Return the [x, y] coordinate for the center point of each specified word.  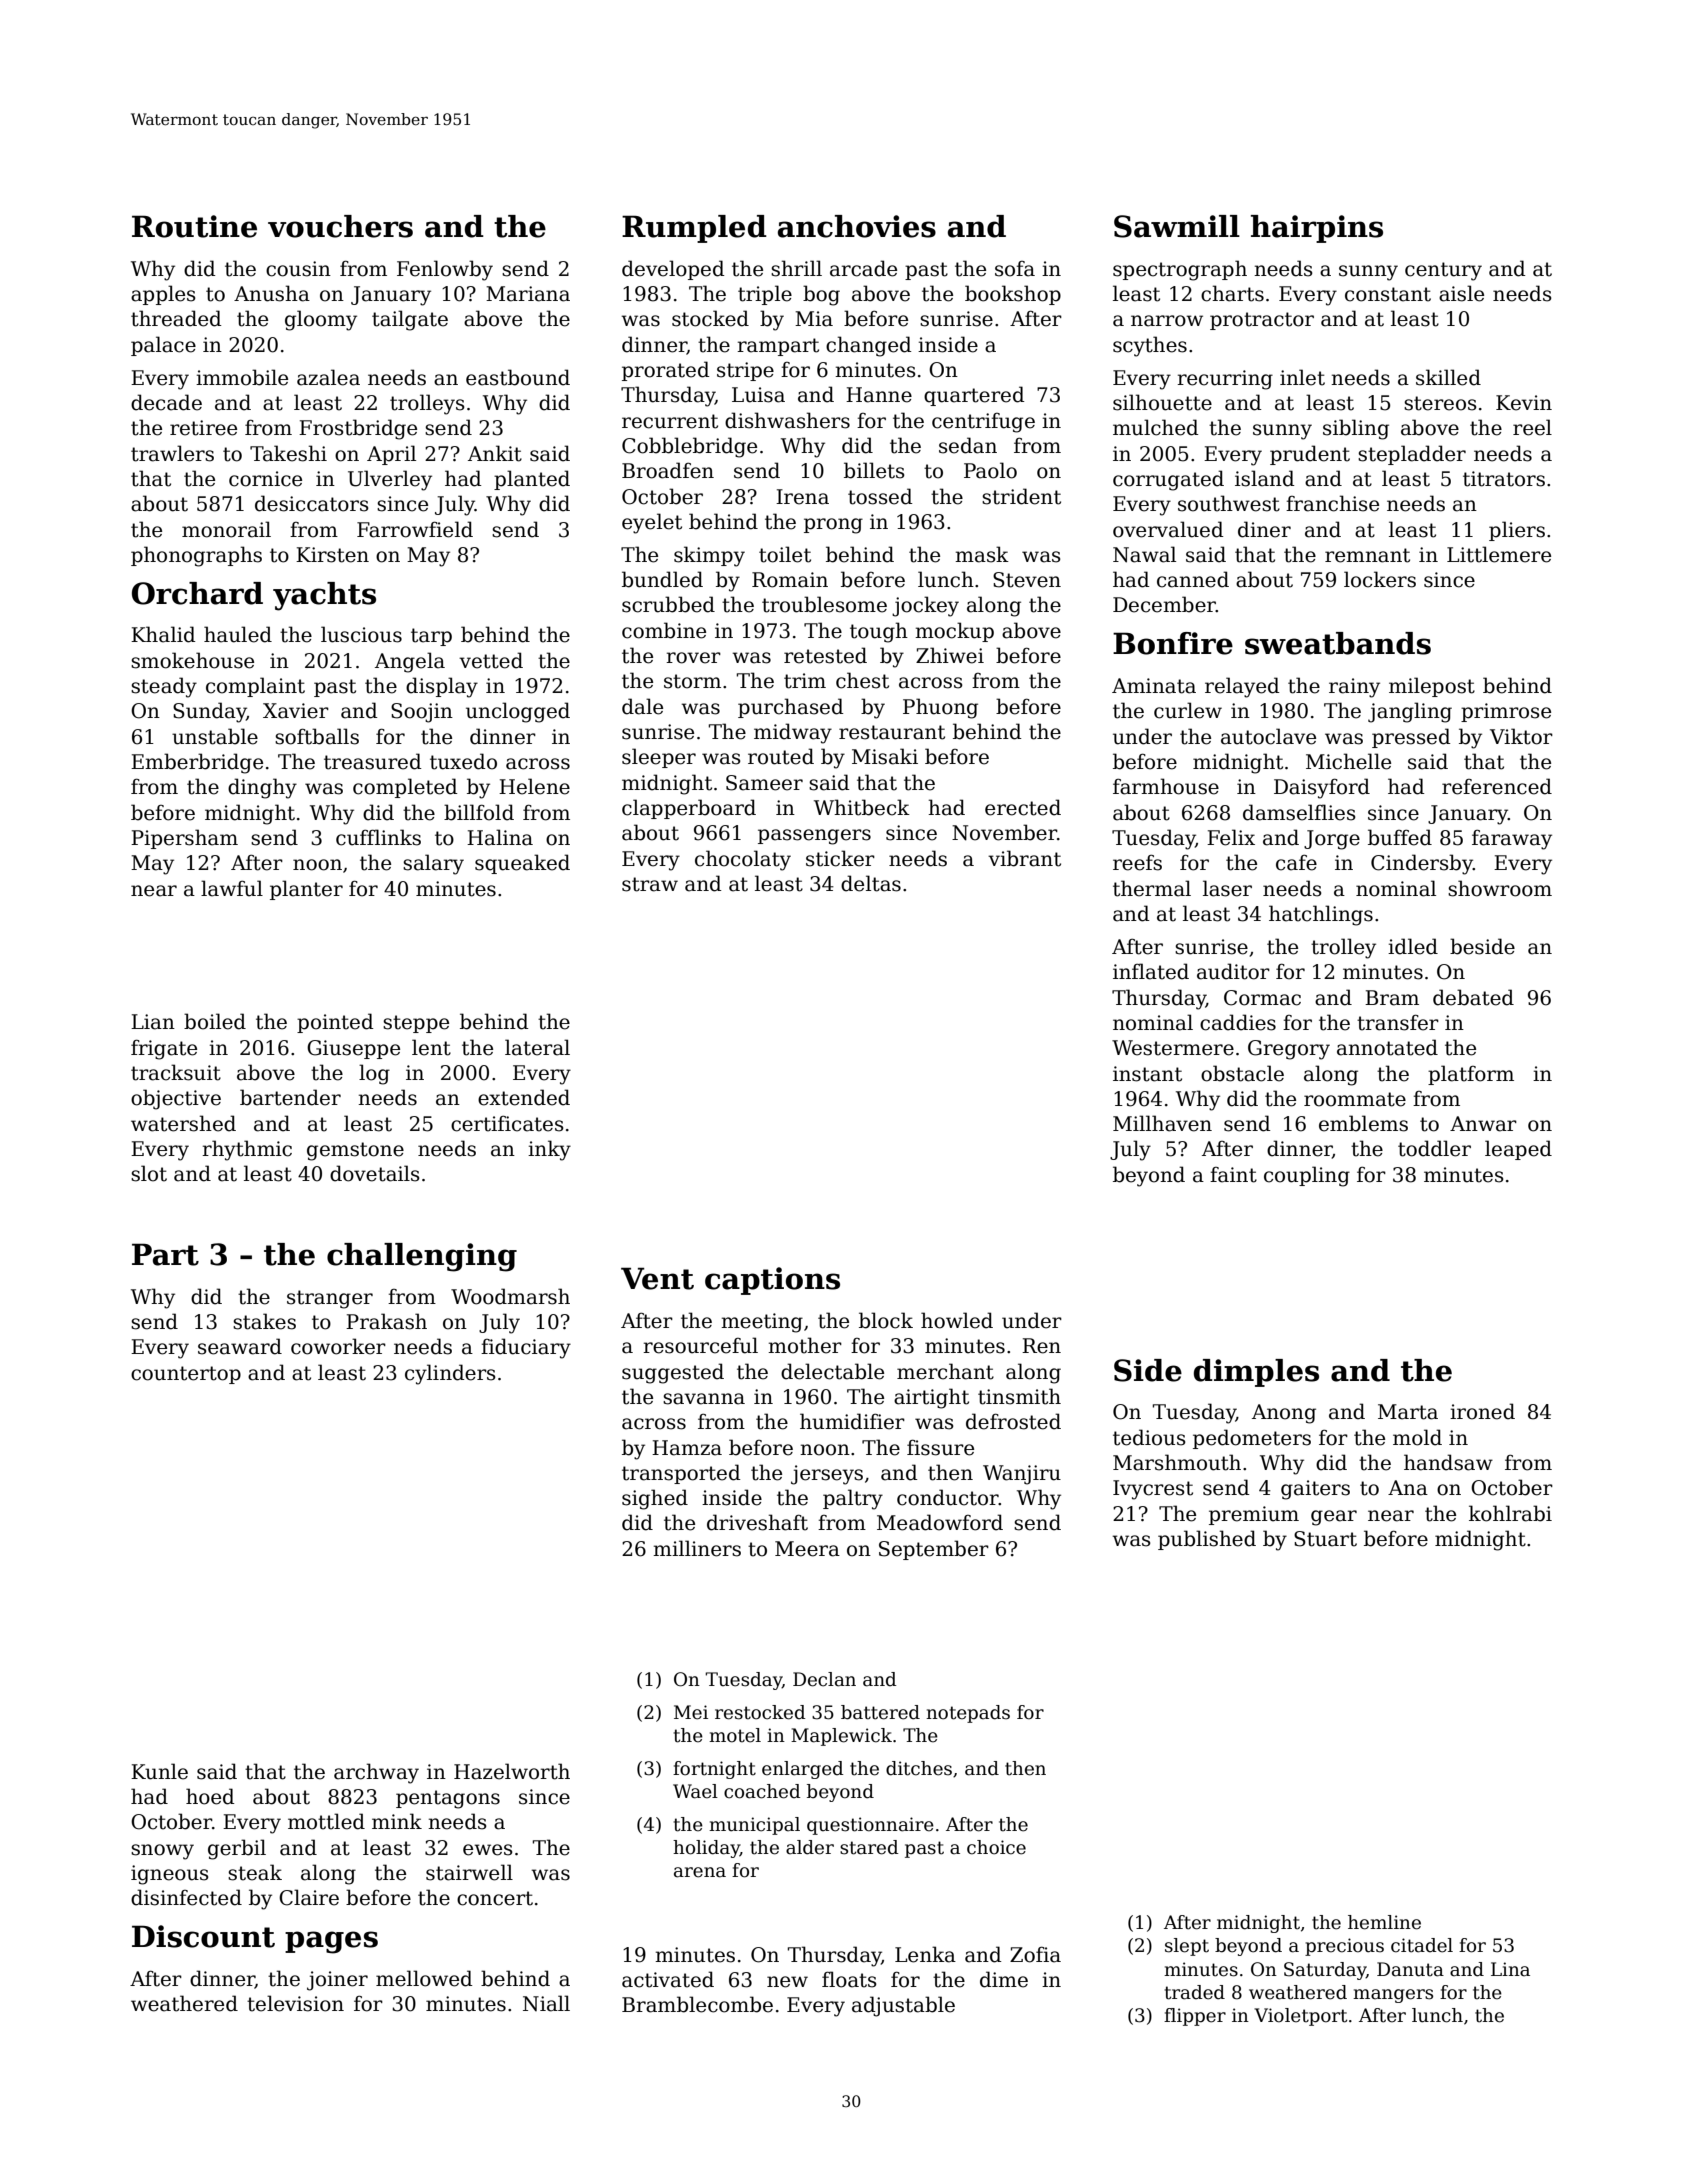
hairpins [1317, 229]
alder [810, 1847]
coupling [1307, 1176]
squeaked [522, 864]
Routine [194, 226]
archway [376, 1773]
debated [1473, 997]
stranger [330, 1299]
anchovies [857, 226]
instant [1147, 1074]
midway [793, 733]
